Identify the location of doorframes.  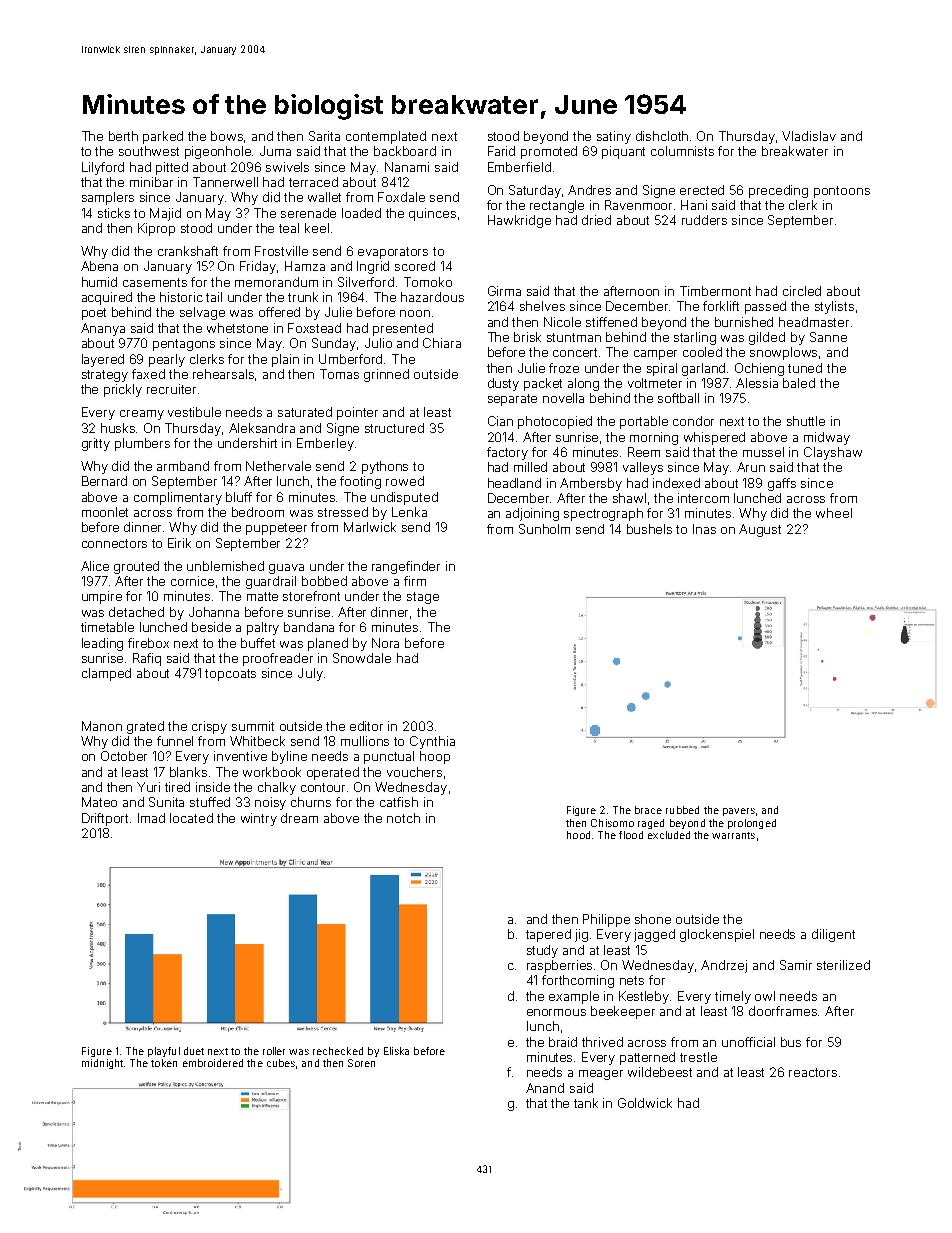
(784, 1011).
